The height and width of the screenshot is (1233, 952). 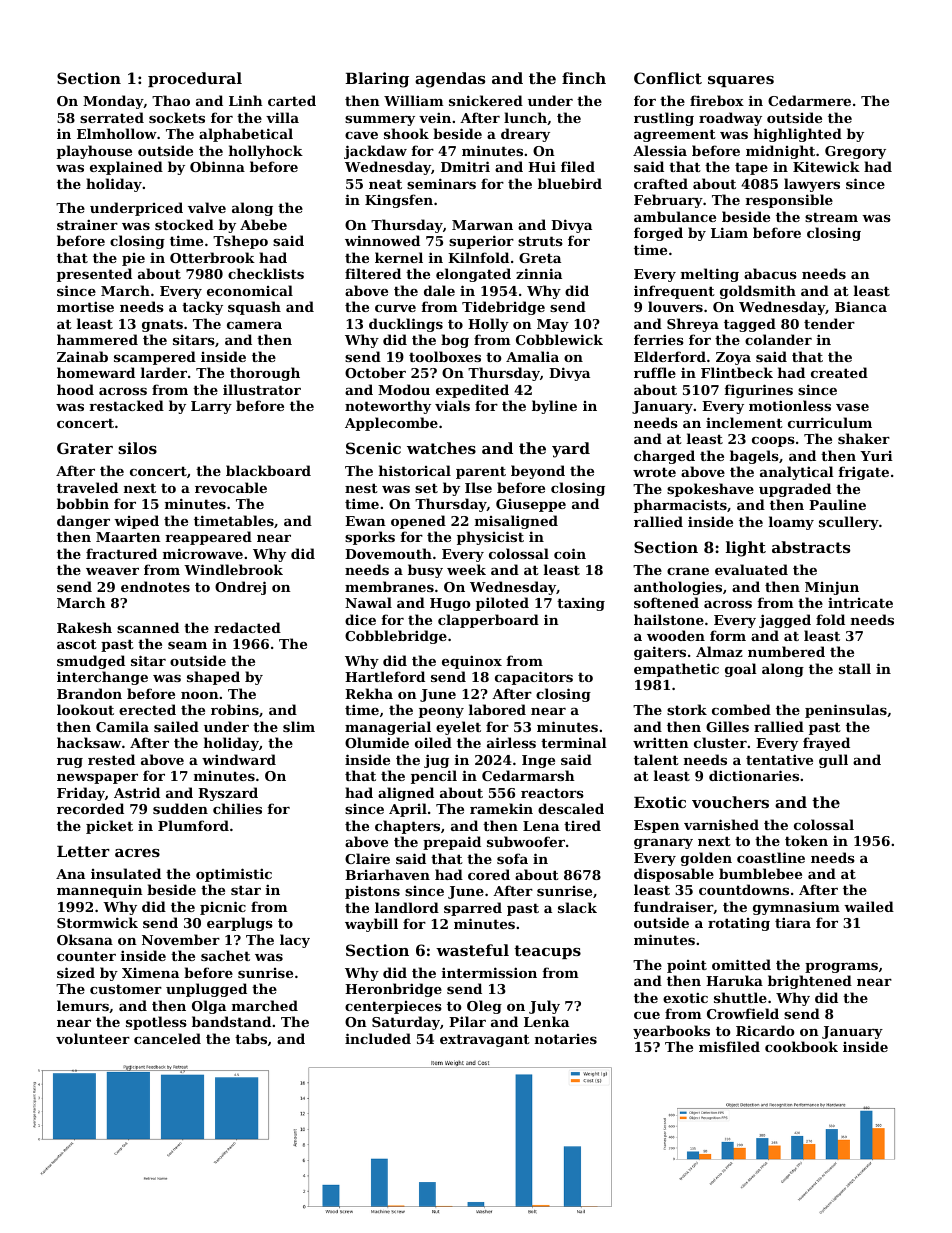 What do you see at coordinates (482, 225) in the screenshot?
I see `Marwan` at bounding box center [482, 225].
